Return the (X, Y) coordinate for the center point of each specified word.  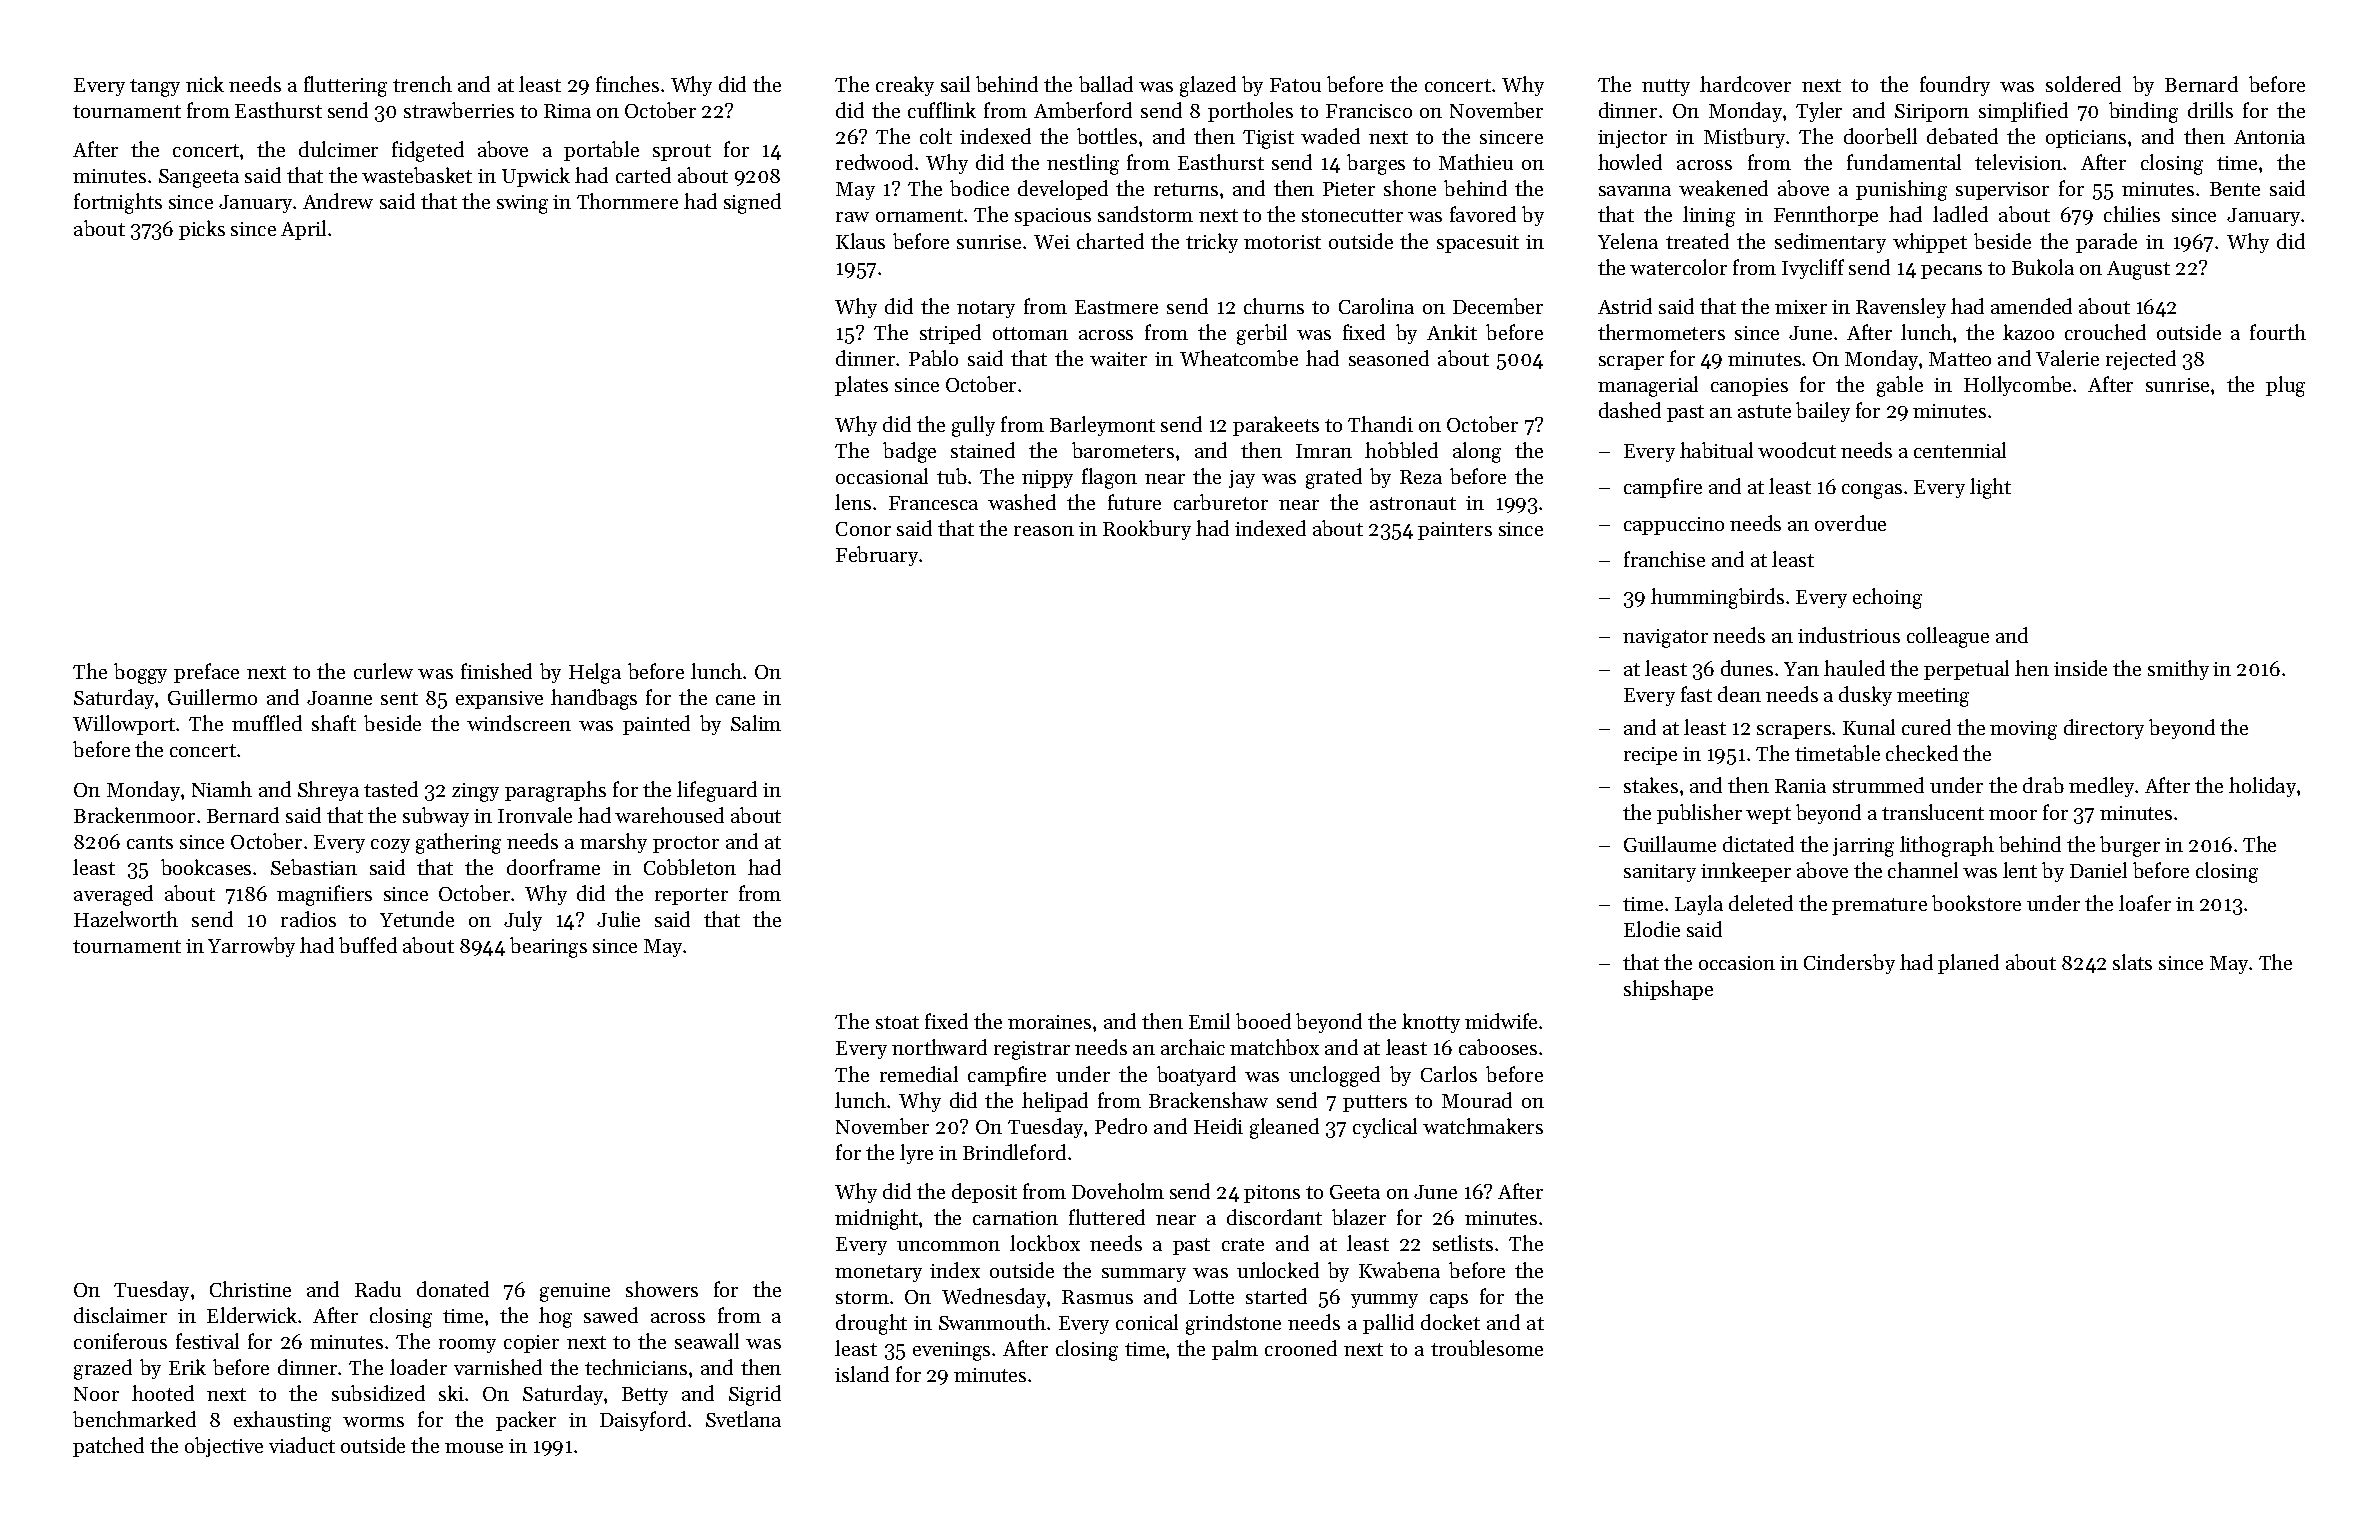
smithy (2178, 670)
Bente (2235, 189)
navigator (1665, 638)
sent (399, 698)
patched (108, 1447)
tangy (155, 88)
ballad (1106, 84)
